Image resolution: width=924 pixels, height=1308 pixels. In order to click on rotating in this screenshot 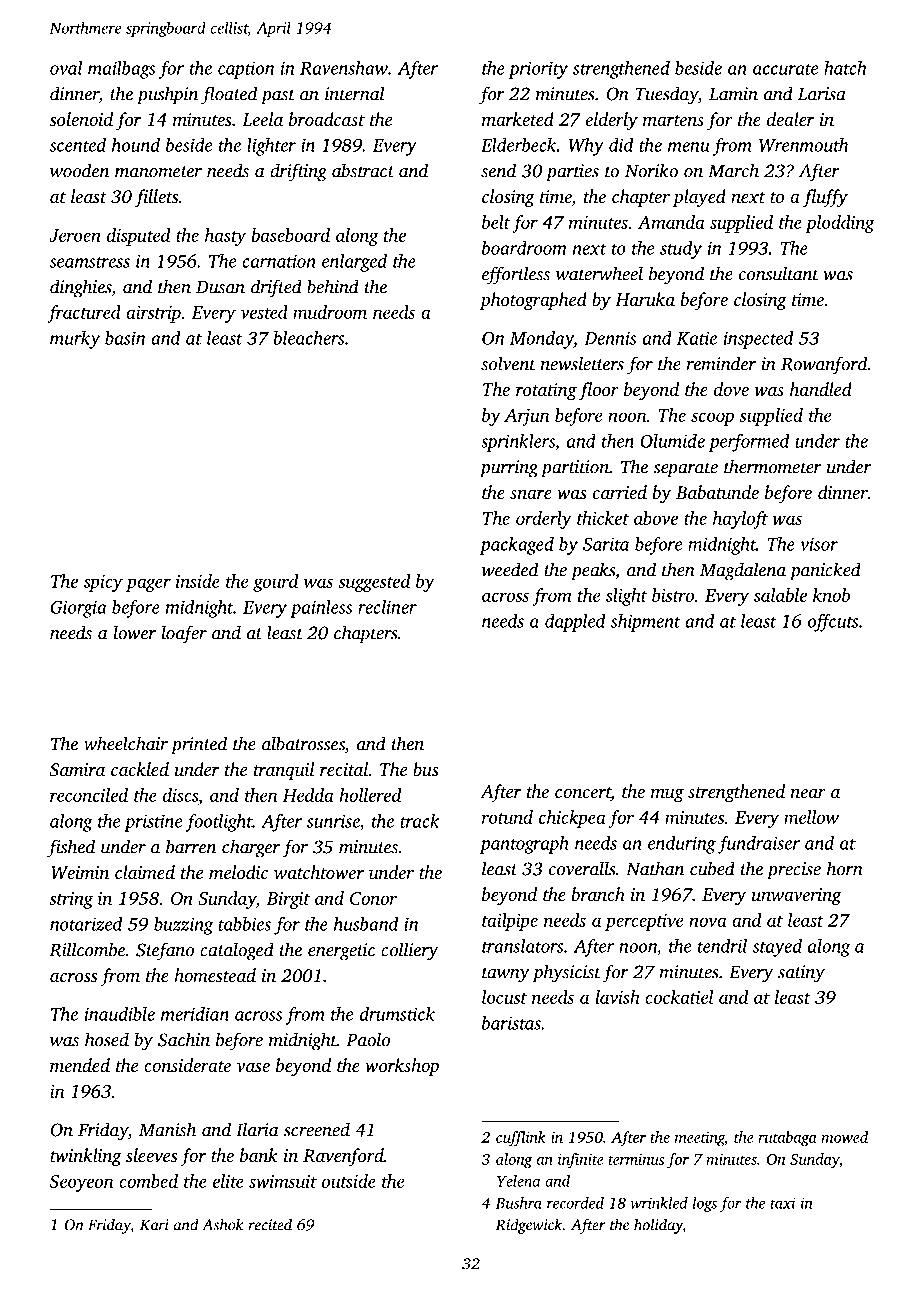, I will do `click(546, 391)`.
